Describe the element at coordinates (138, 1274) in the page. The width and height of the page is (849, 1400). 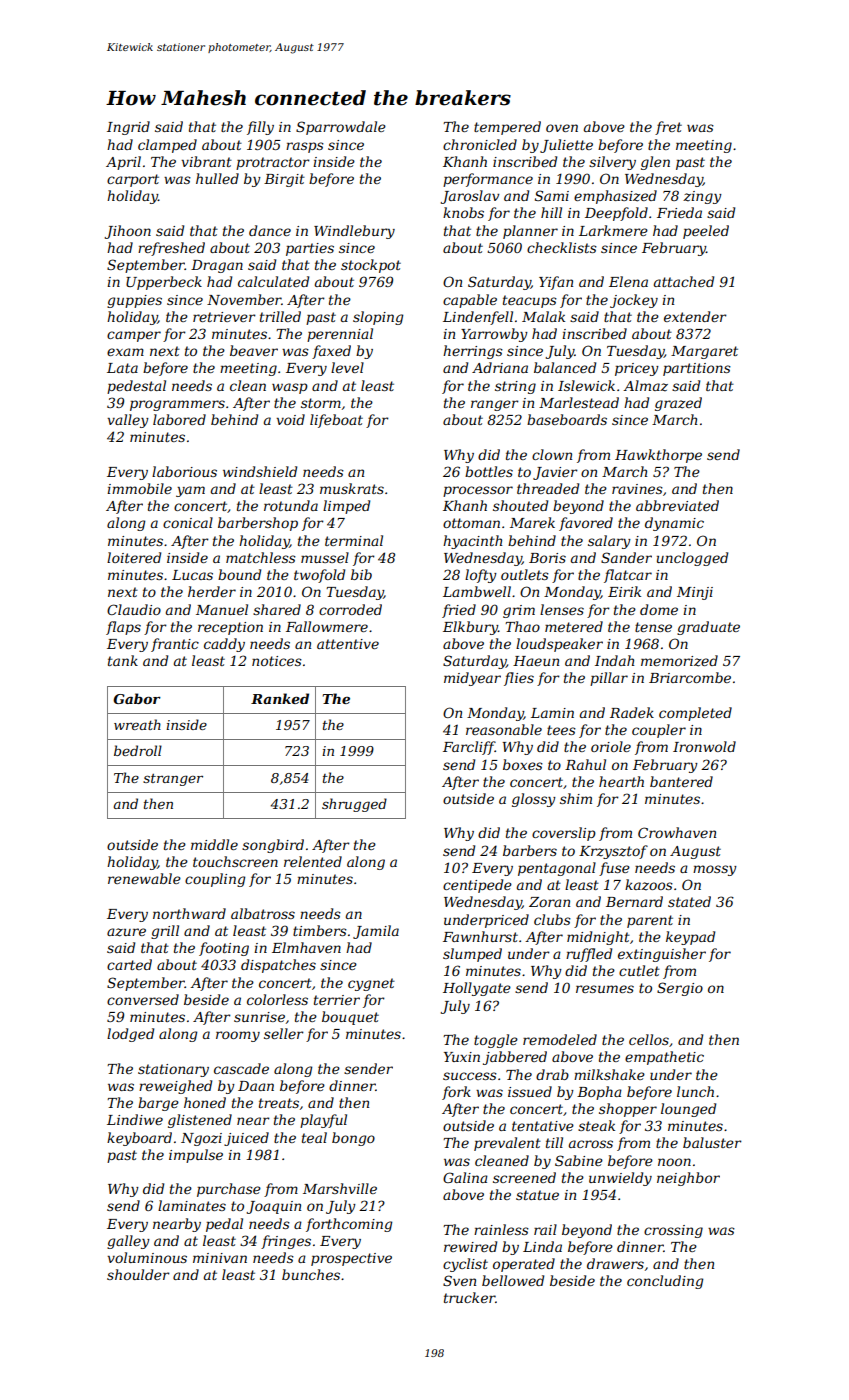
I see `shoulder` at that location.
